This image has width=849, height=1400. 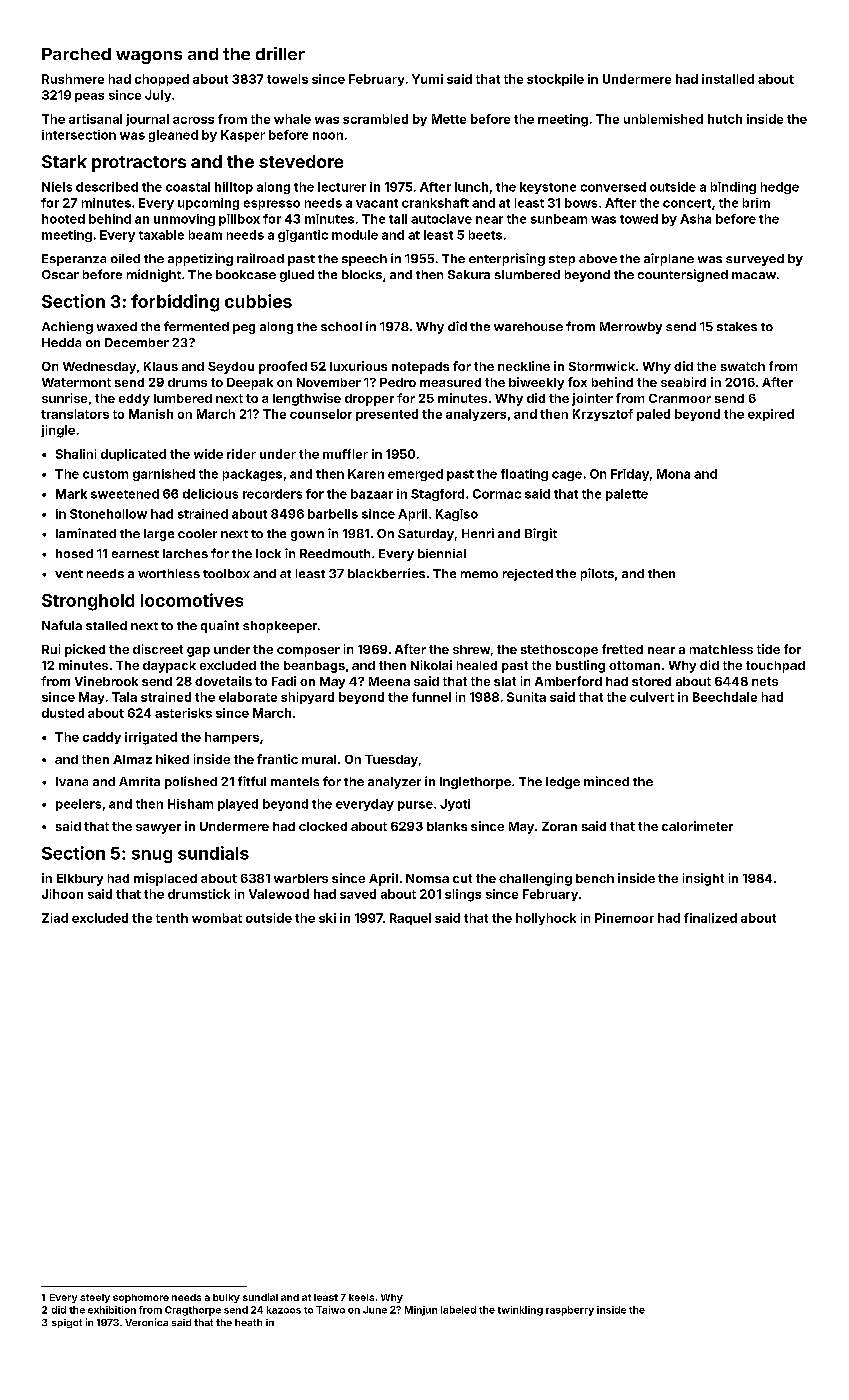 What do you see at coordinates (421, 1311) in the image?
I see `Minjun` at bounding box center [421, 1311].
